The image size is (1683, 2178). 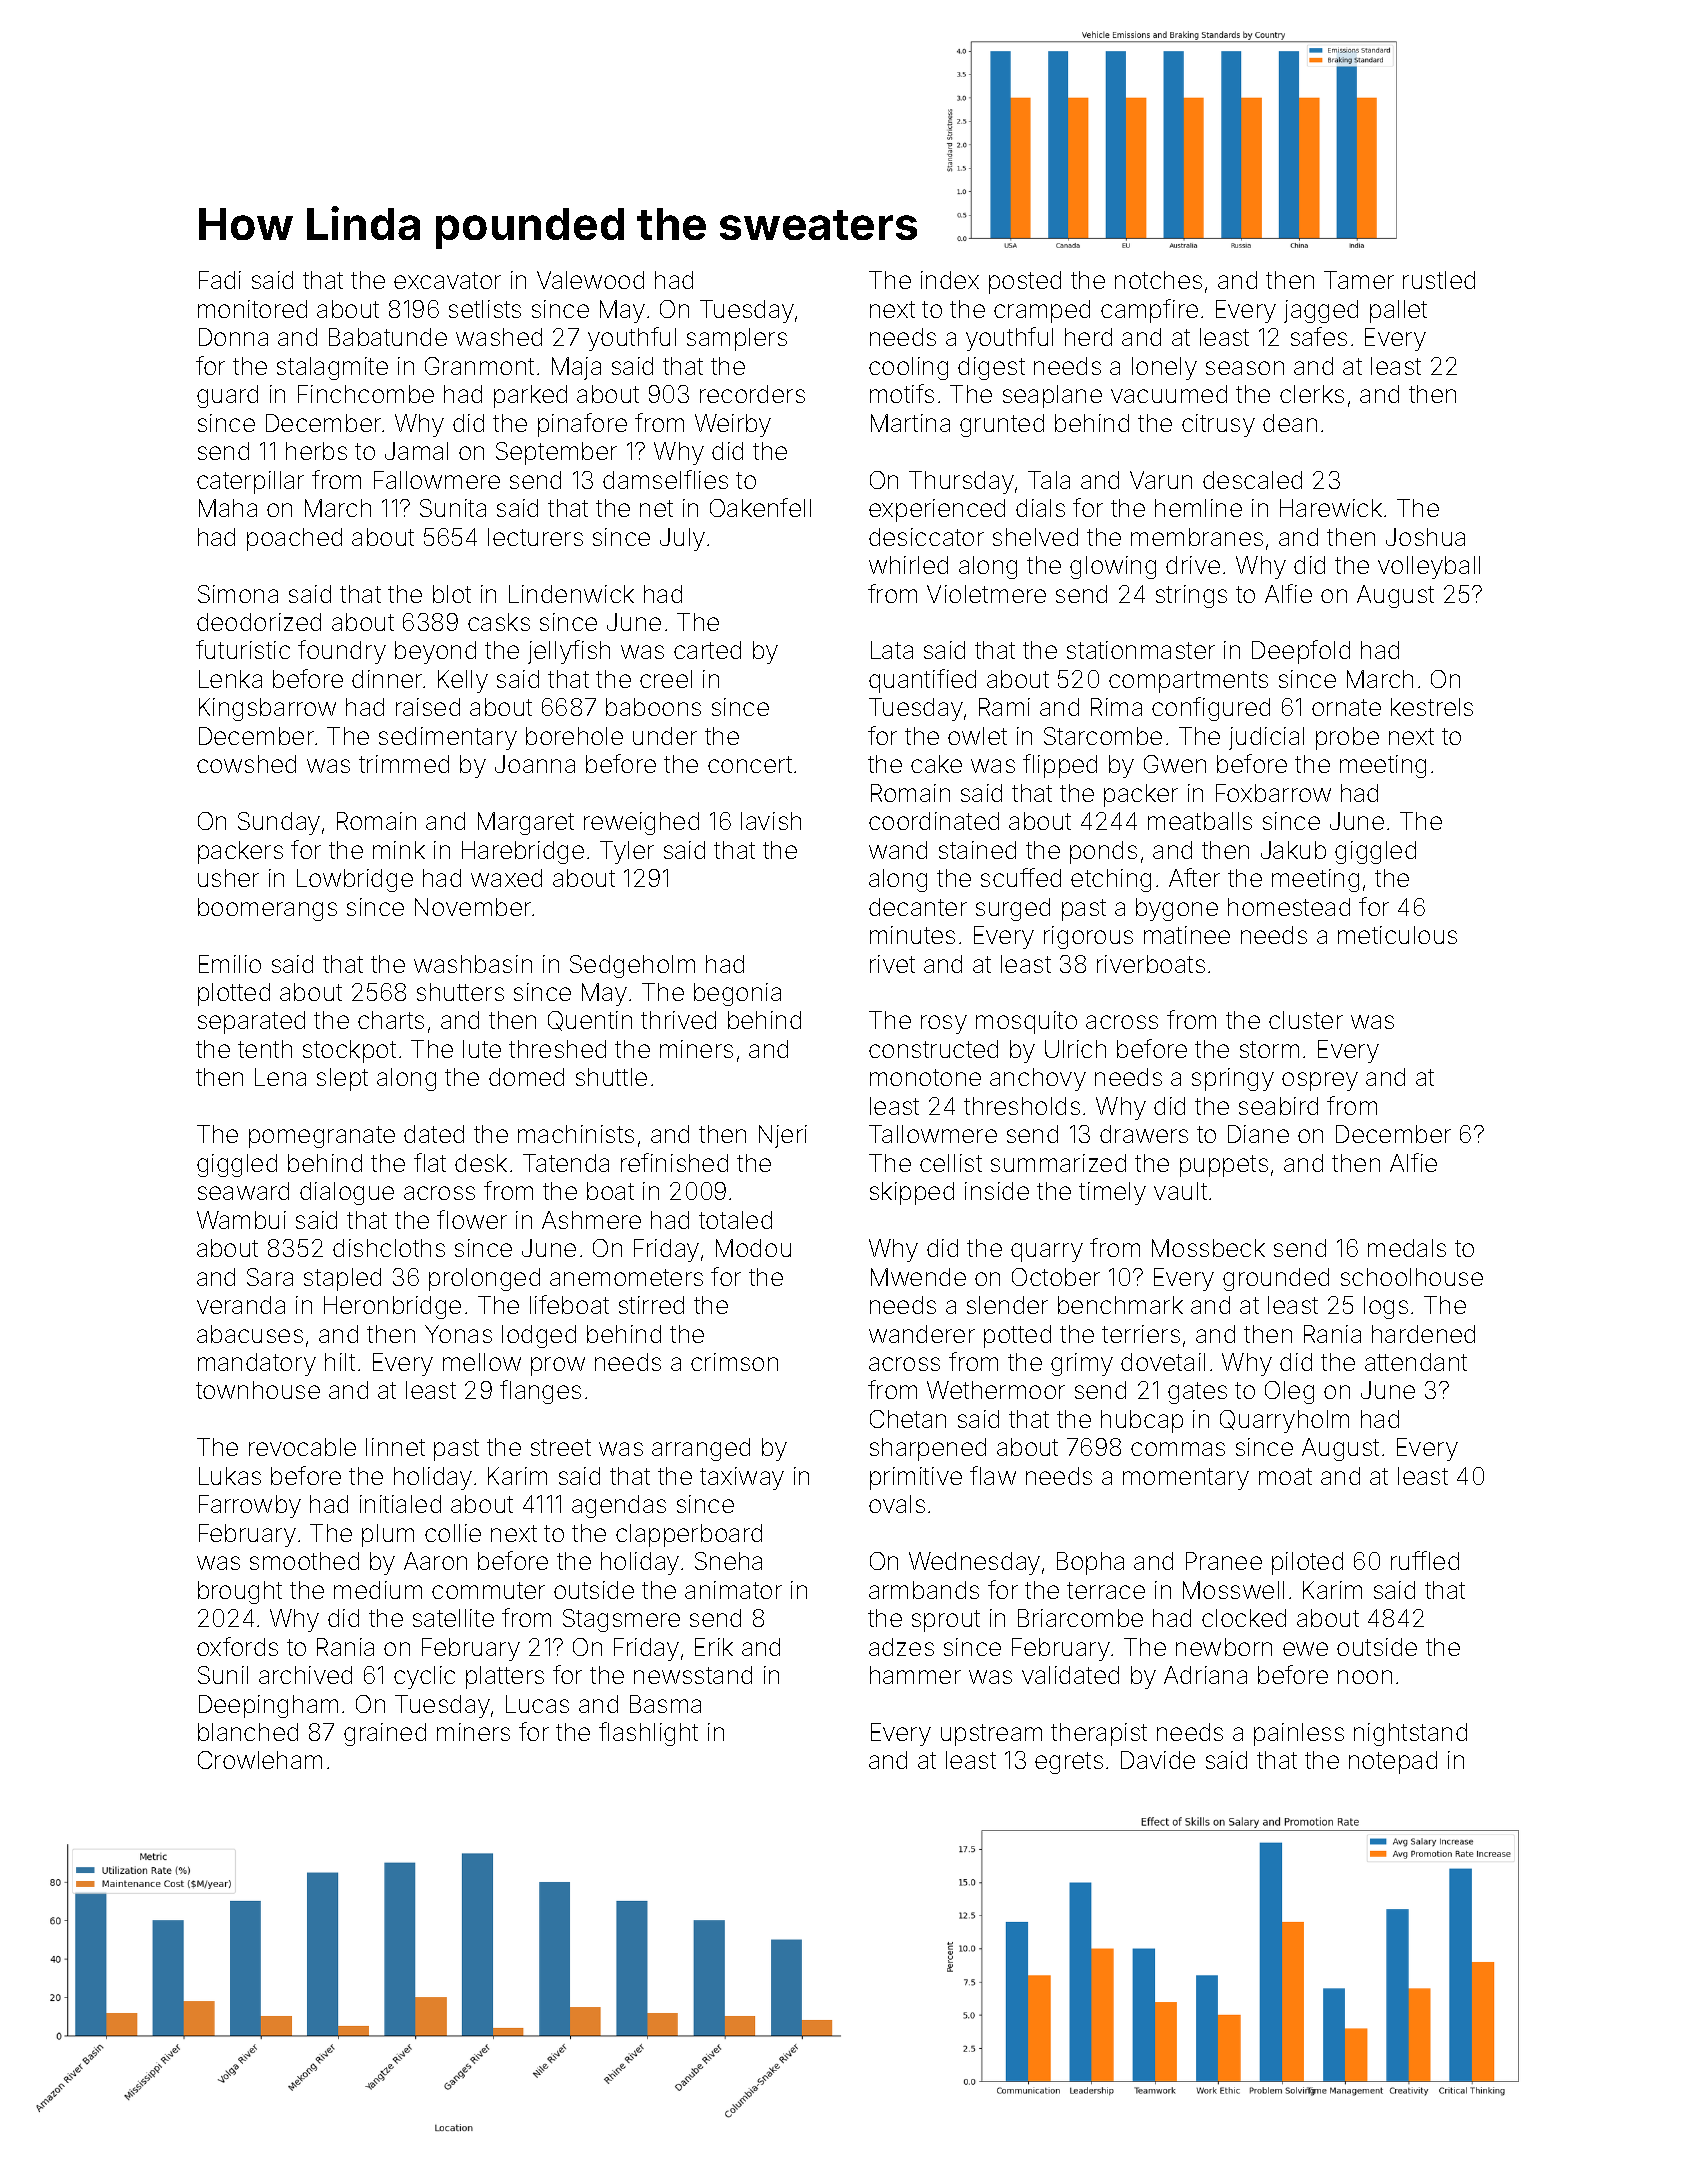 What do you see at coordinates (1359, 280) in the page?
I see `Tamer` at bounding box center [1359, 280].
